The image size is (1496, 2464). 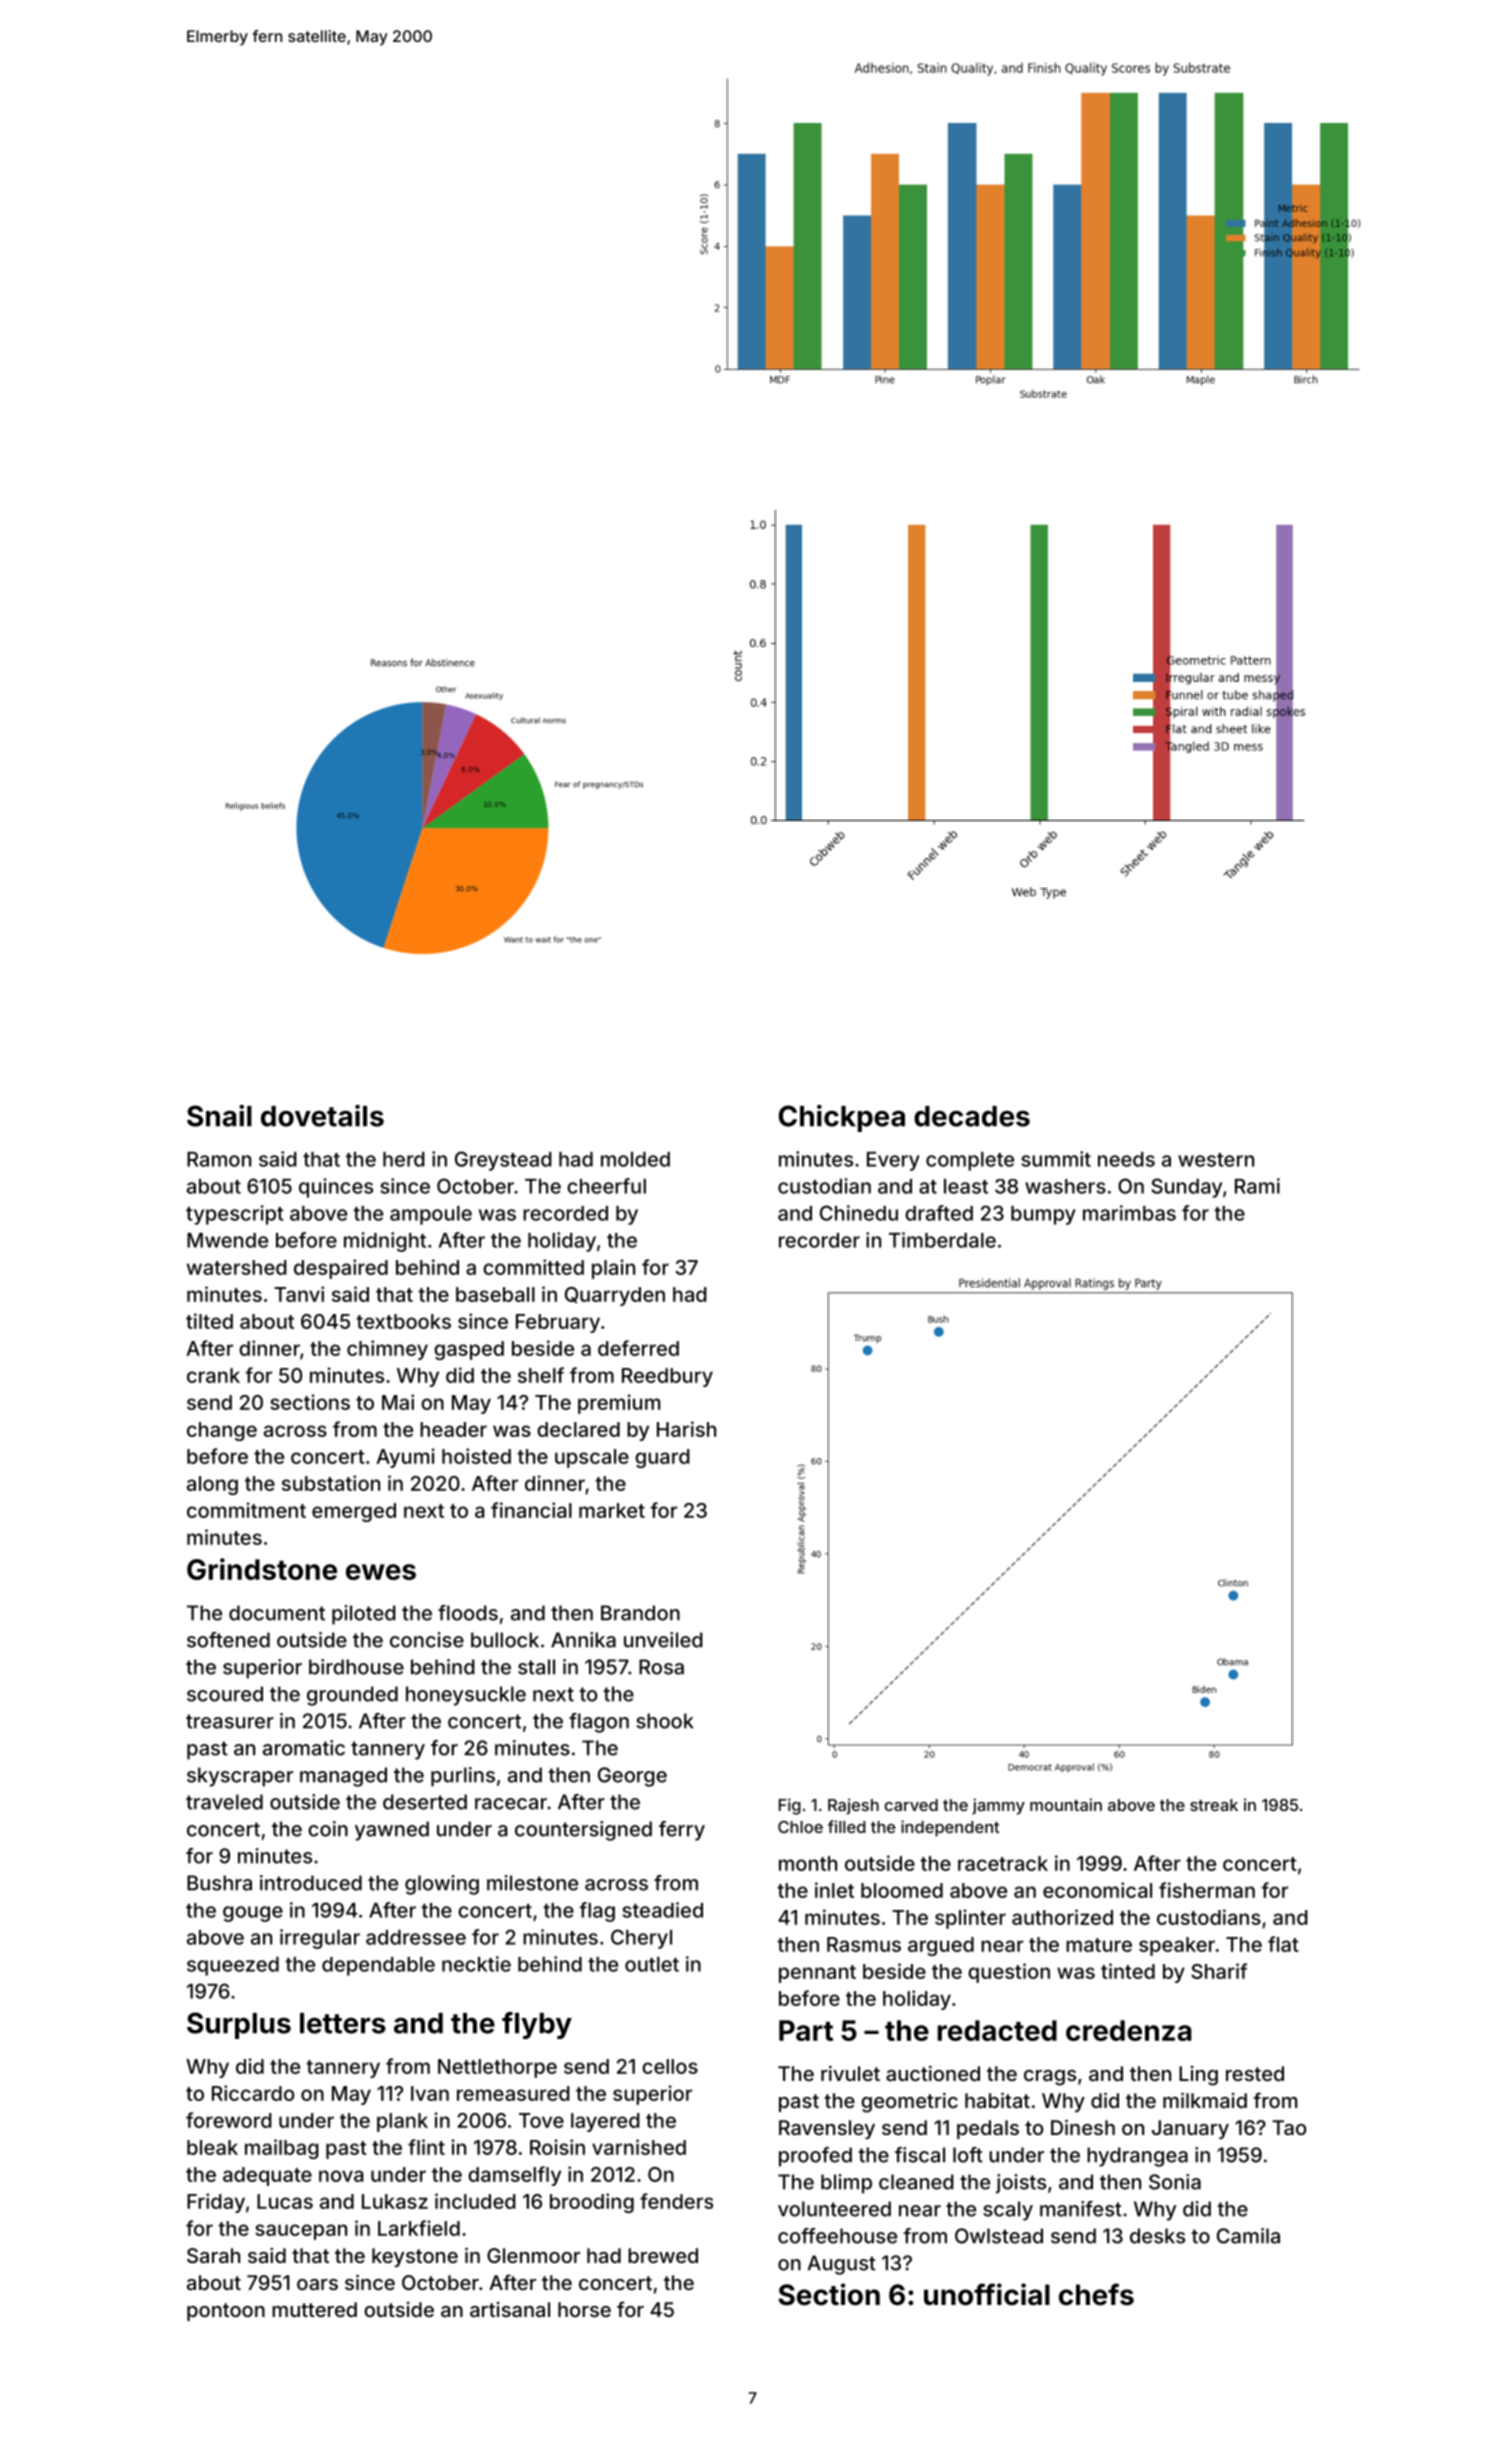 What do you see at coordinates (987, 2294) in the screenshot?
I see `unofficial` at bounding box center [987, 2294].
